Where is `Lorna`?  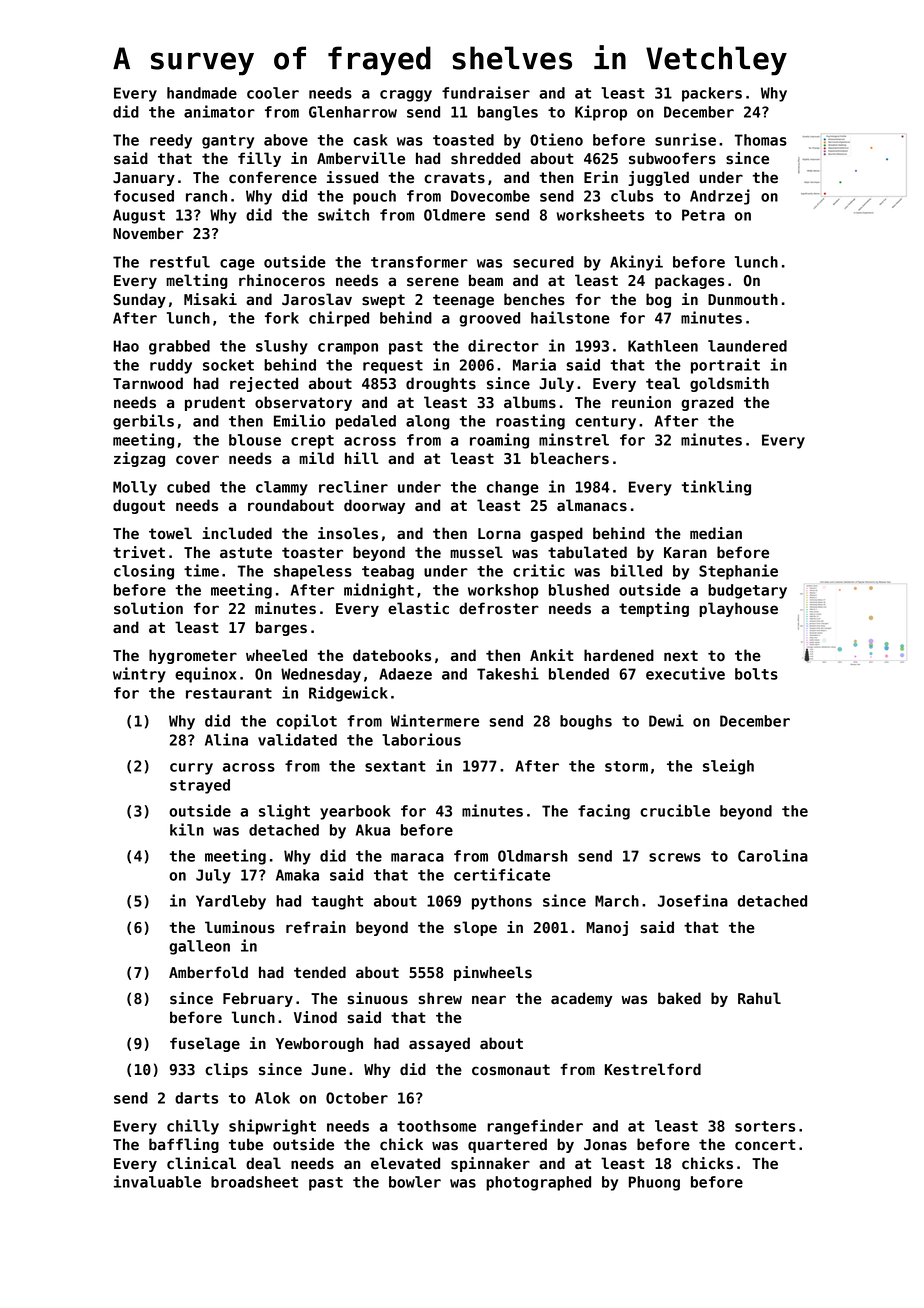 Lorna is located at coordinates (499, 533).
